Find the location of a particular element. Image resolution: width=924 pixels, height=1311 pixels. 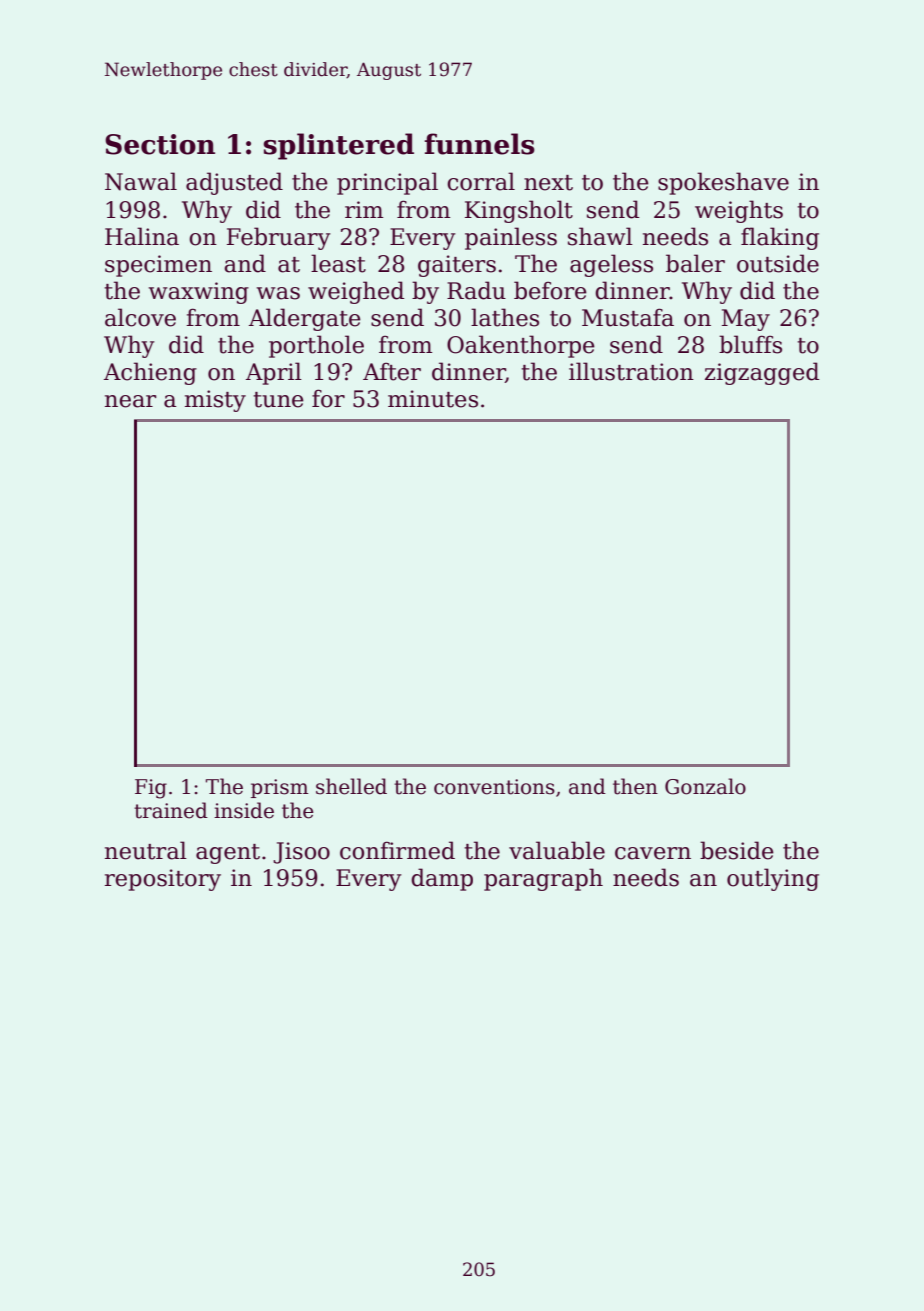

minutes is located at coordinates (433, 399).
